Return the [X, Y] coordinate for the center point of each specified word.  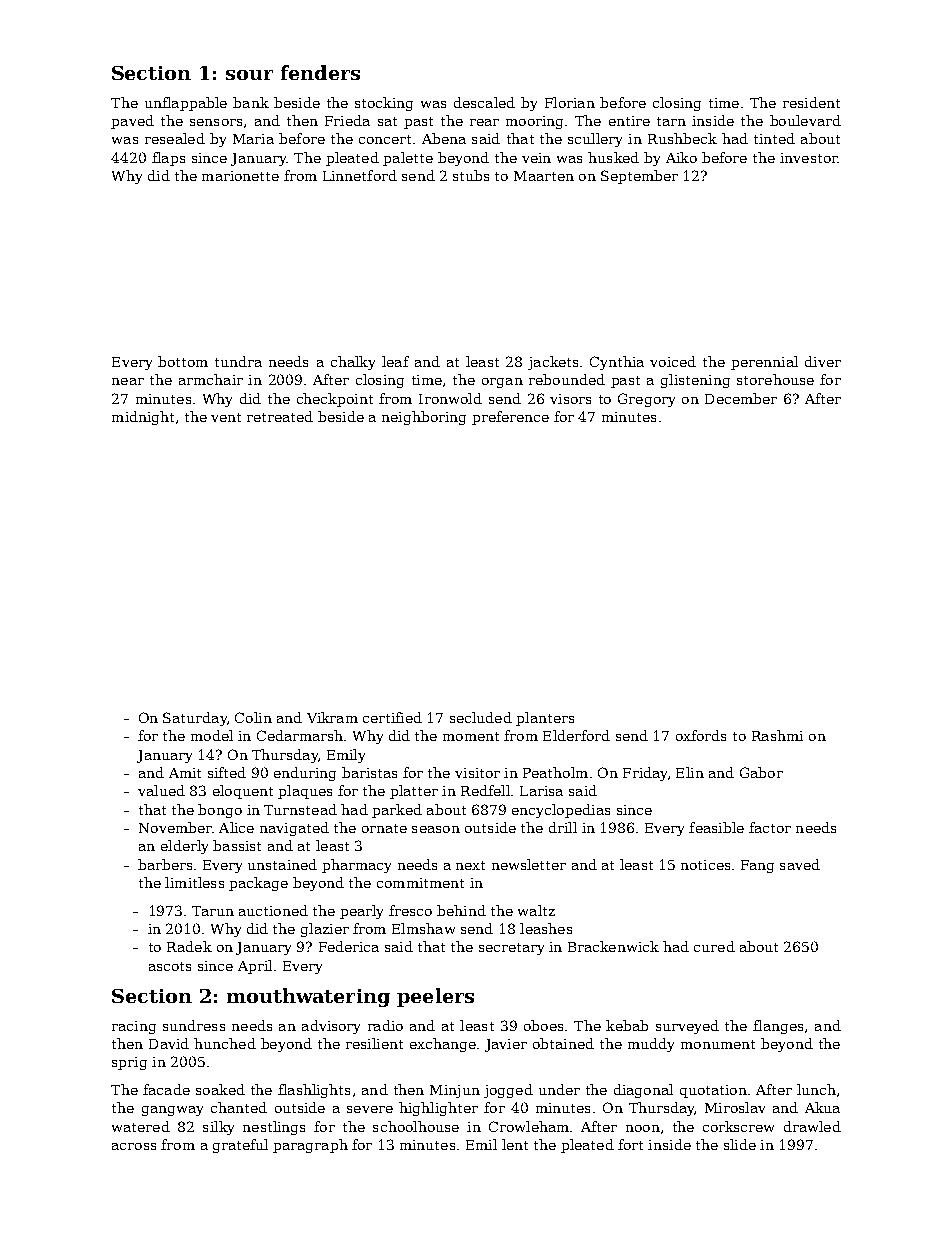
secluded [481, 717]
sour [249, 75]
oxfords [701, 735]
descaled [484, 102]
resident [811, 102]
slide [740, 1144]
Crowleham [529, 1126]
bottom [183, 361]
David [169, 1043]
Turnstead [300, 809]
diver [823, 361]
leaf [395, 361]
